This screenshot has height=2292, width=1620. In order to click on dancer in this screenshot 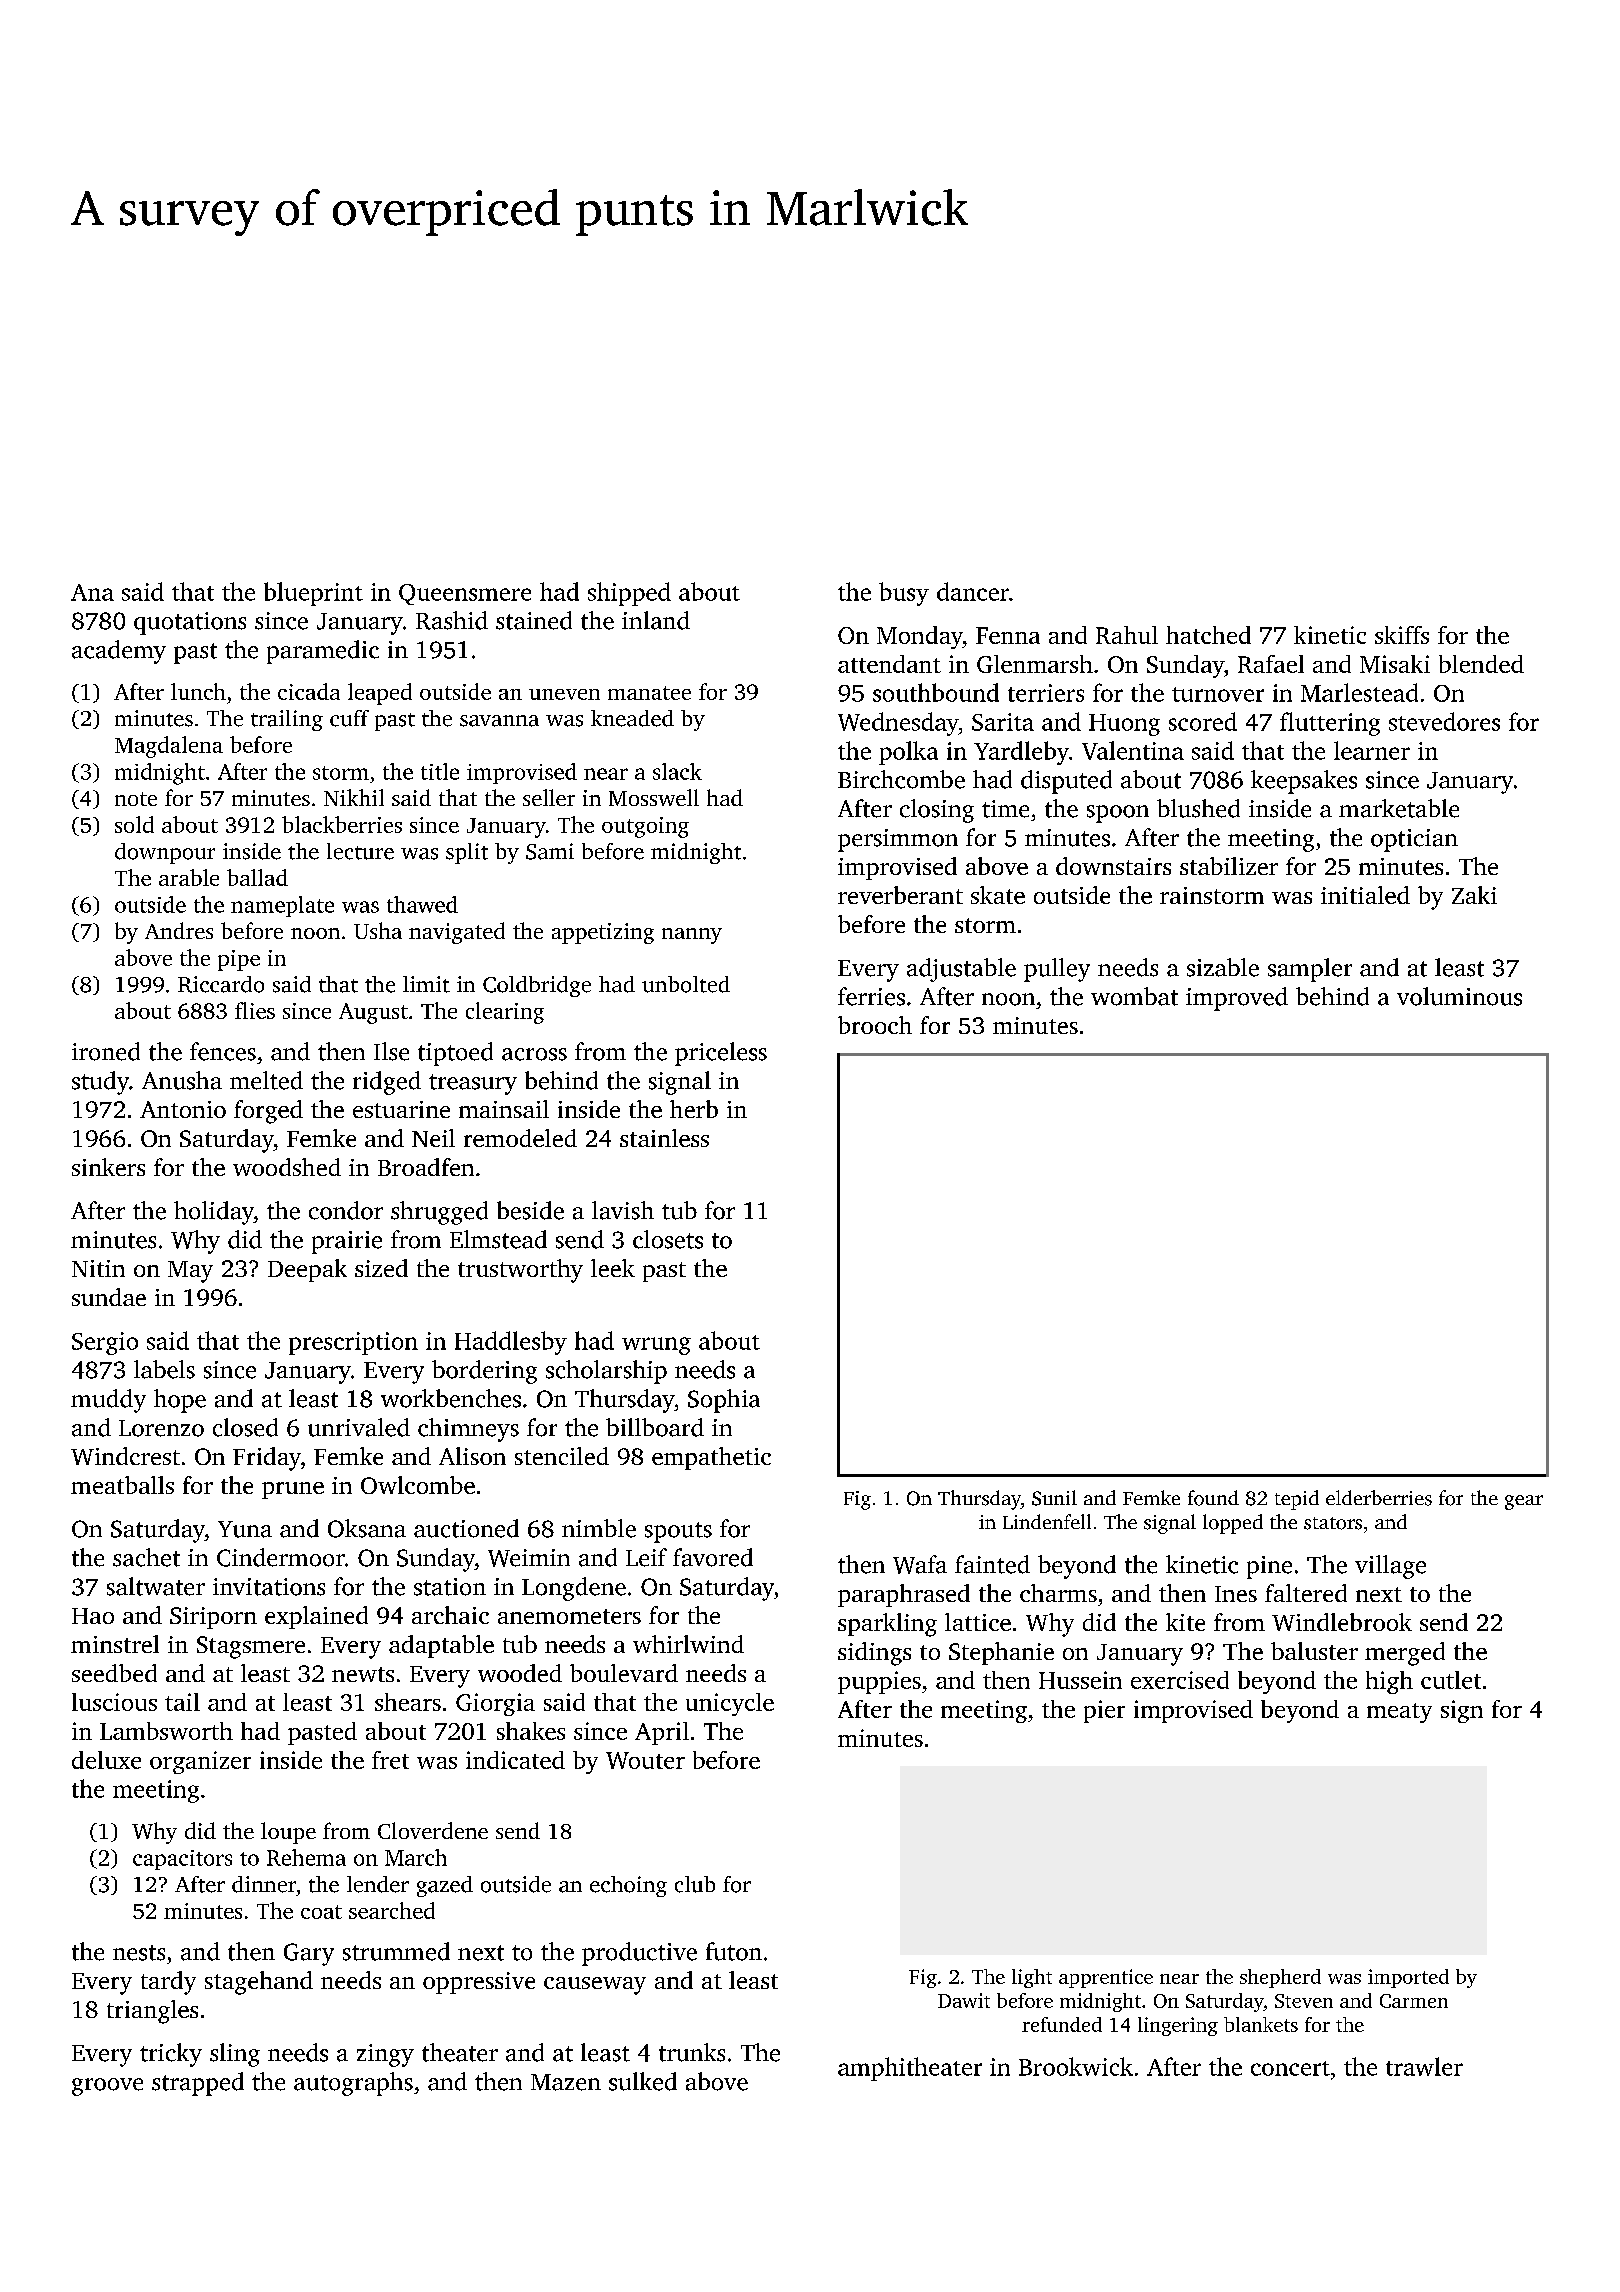, I will do `click(973, 591)`.
